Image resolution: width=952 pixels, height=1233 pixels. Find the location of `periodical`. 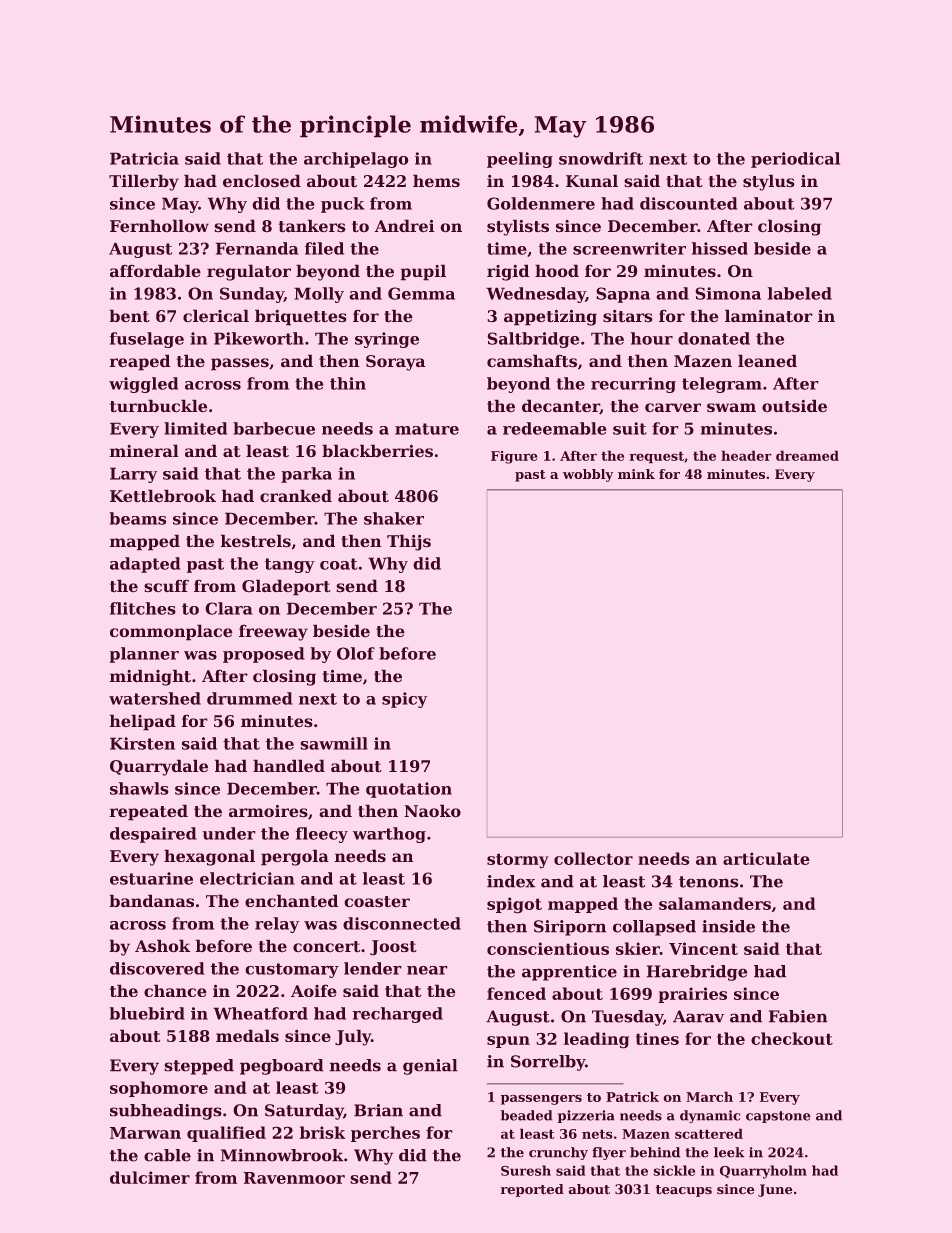

periodical is located at coordinates (795, 160).
